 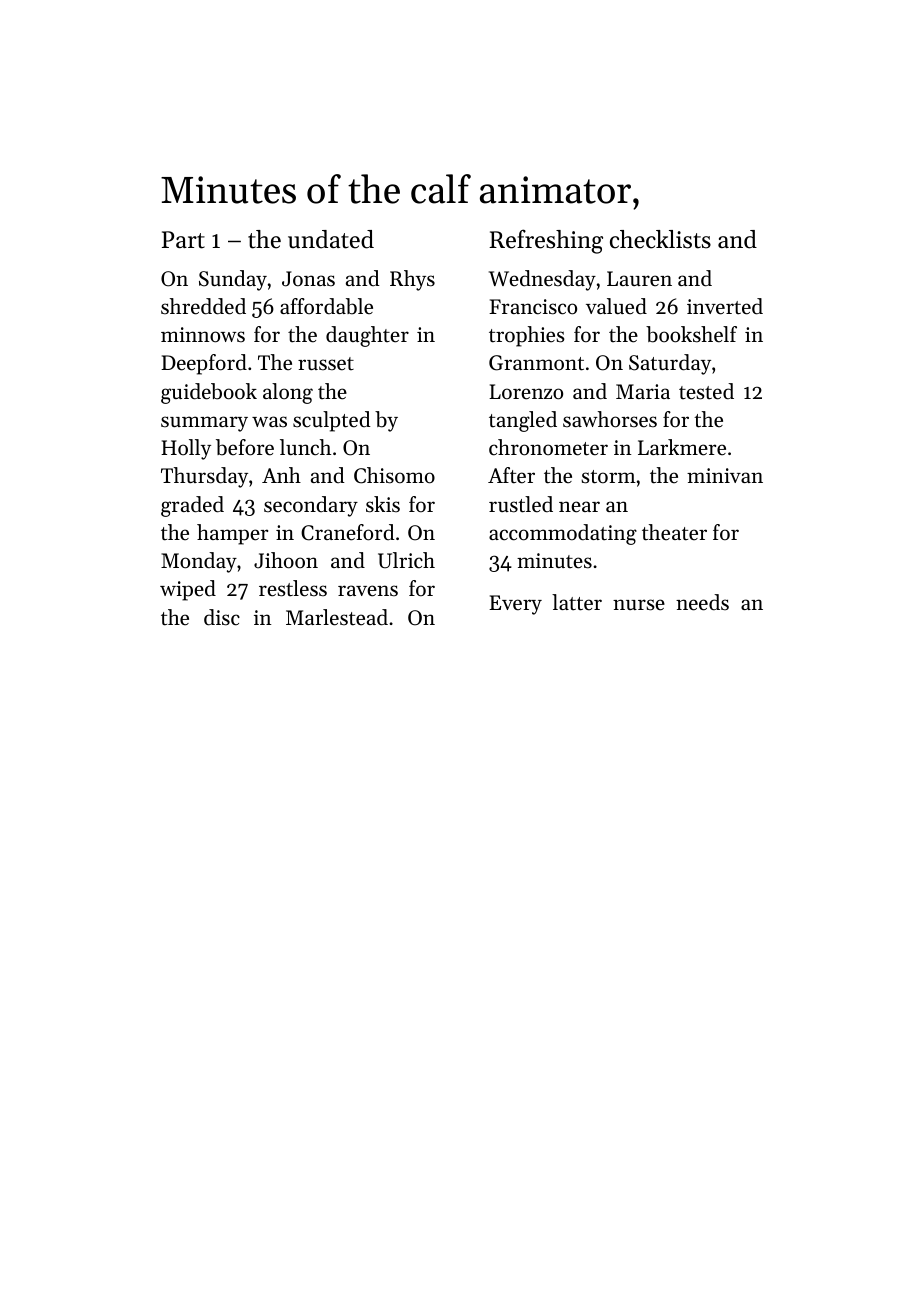 What do you see at coordinates (368, 591) in the screenshot?
I see `ravens` at bounding box center [368, 591].
